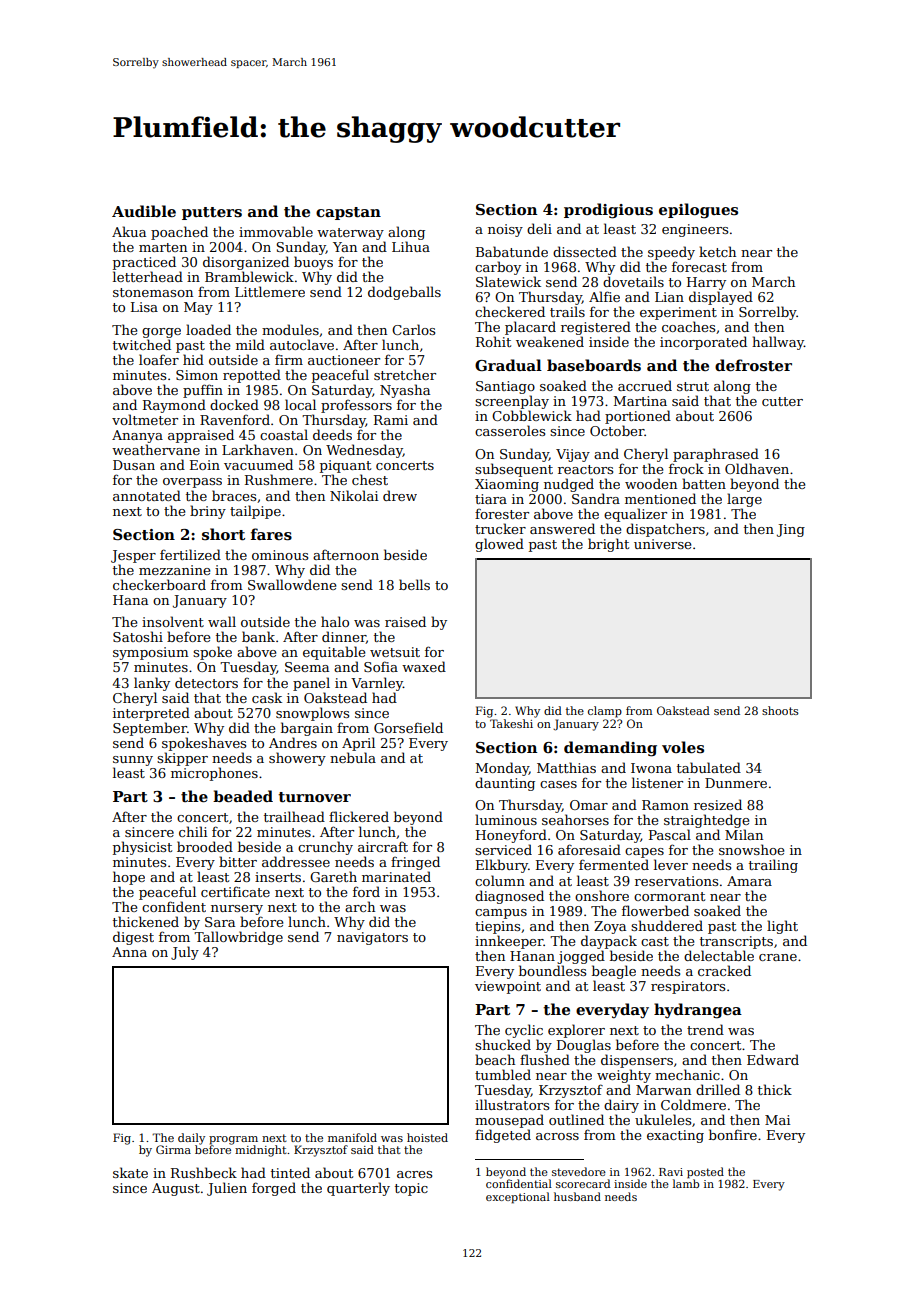 The width and height of the screenshot is (924, 1314). Describe the element at coordinates (212, 213) in the screenshot. I see `putters` at that location.
